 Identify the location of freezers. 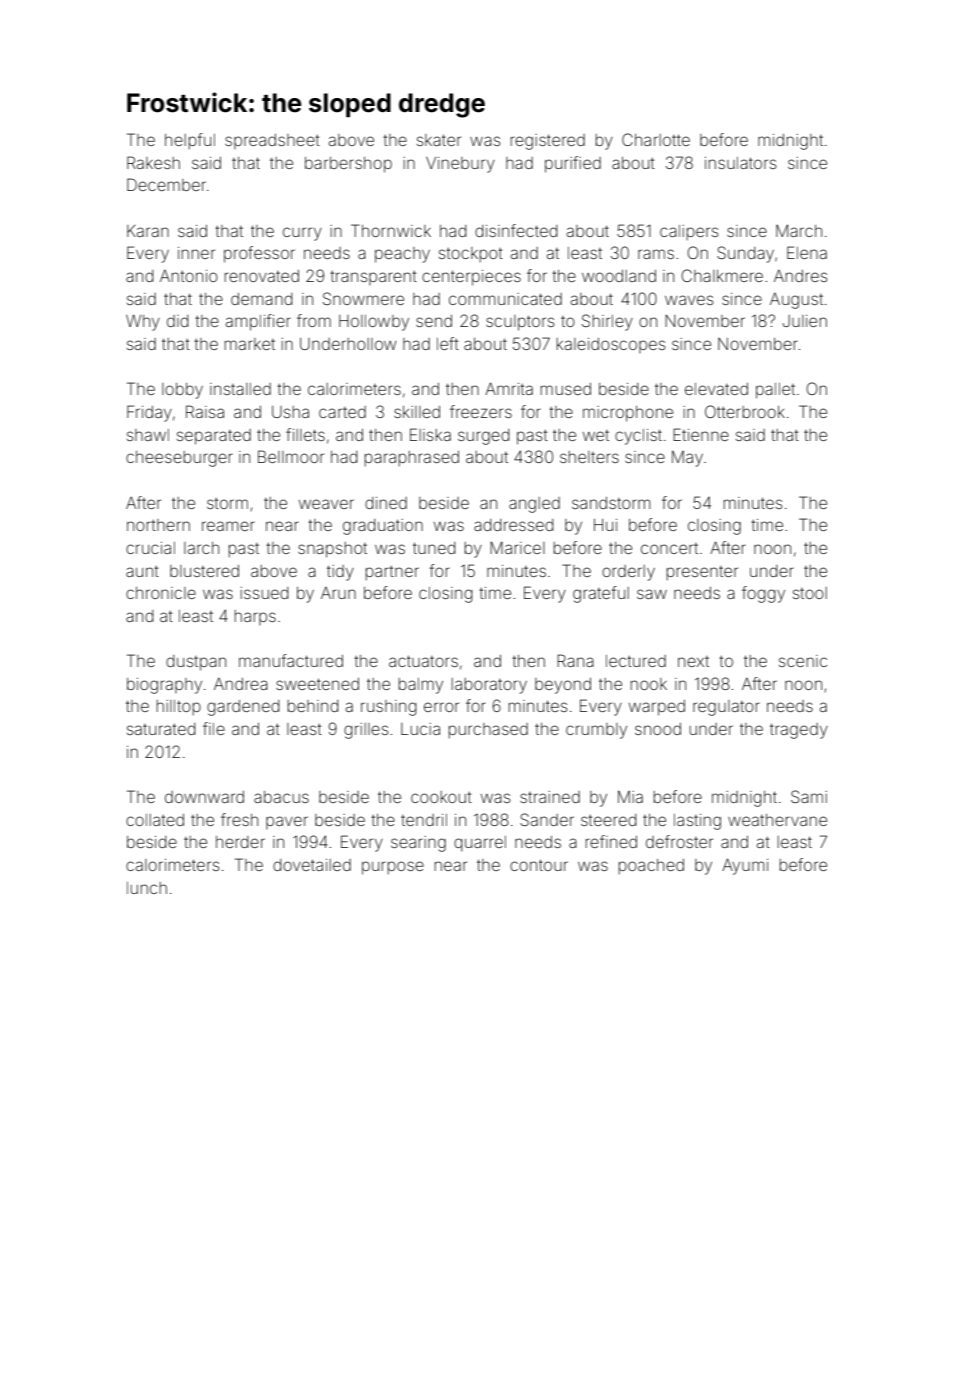
(481, 411).
